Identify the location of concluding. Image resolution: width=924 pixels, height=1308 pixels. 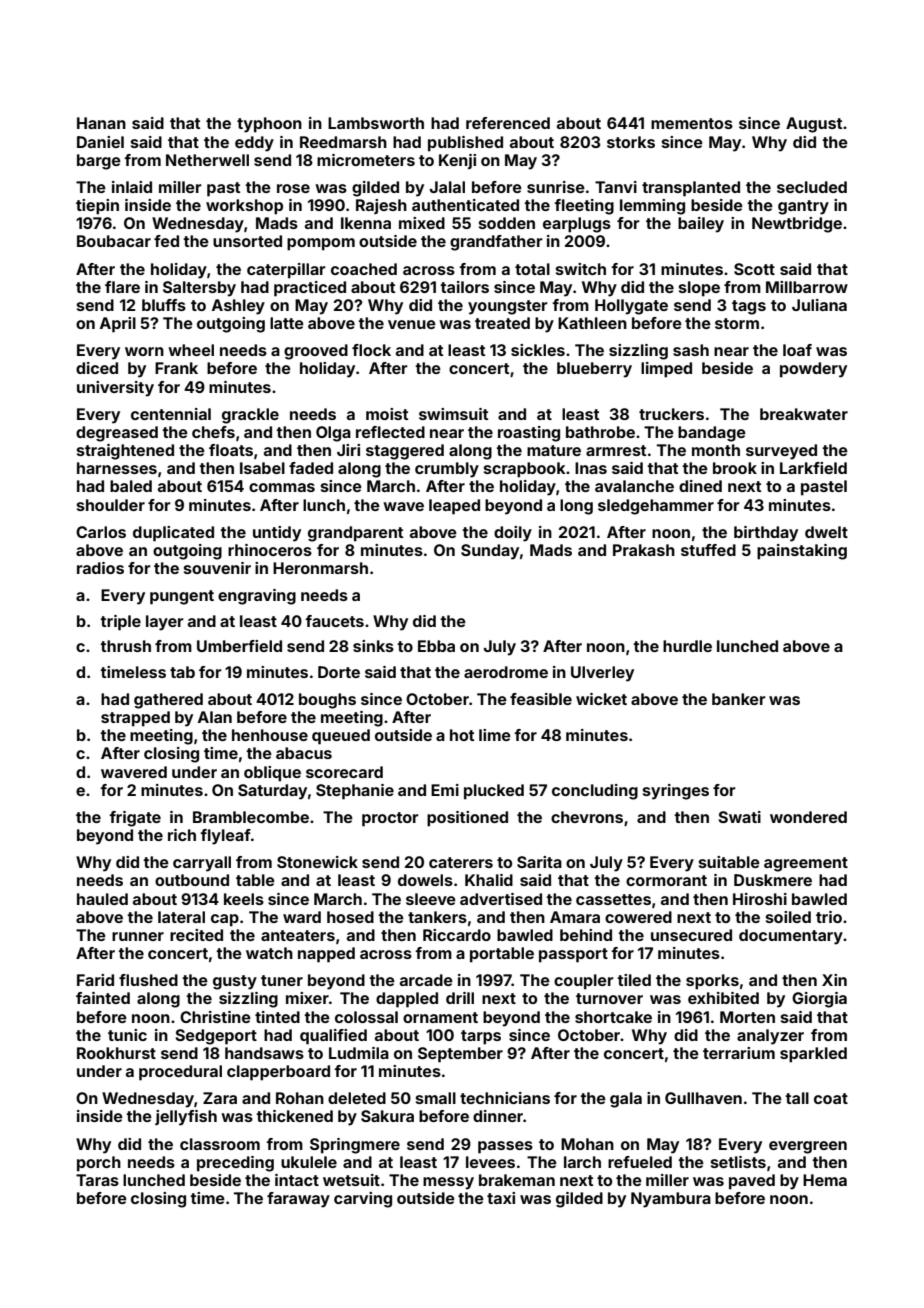
(595, 792).
